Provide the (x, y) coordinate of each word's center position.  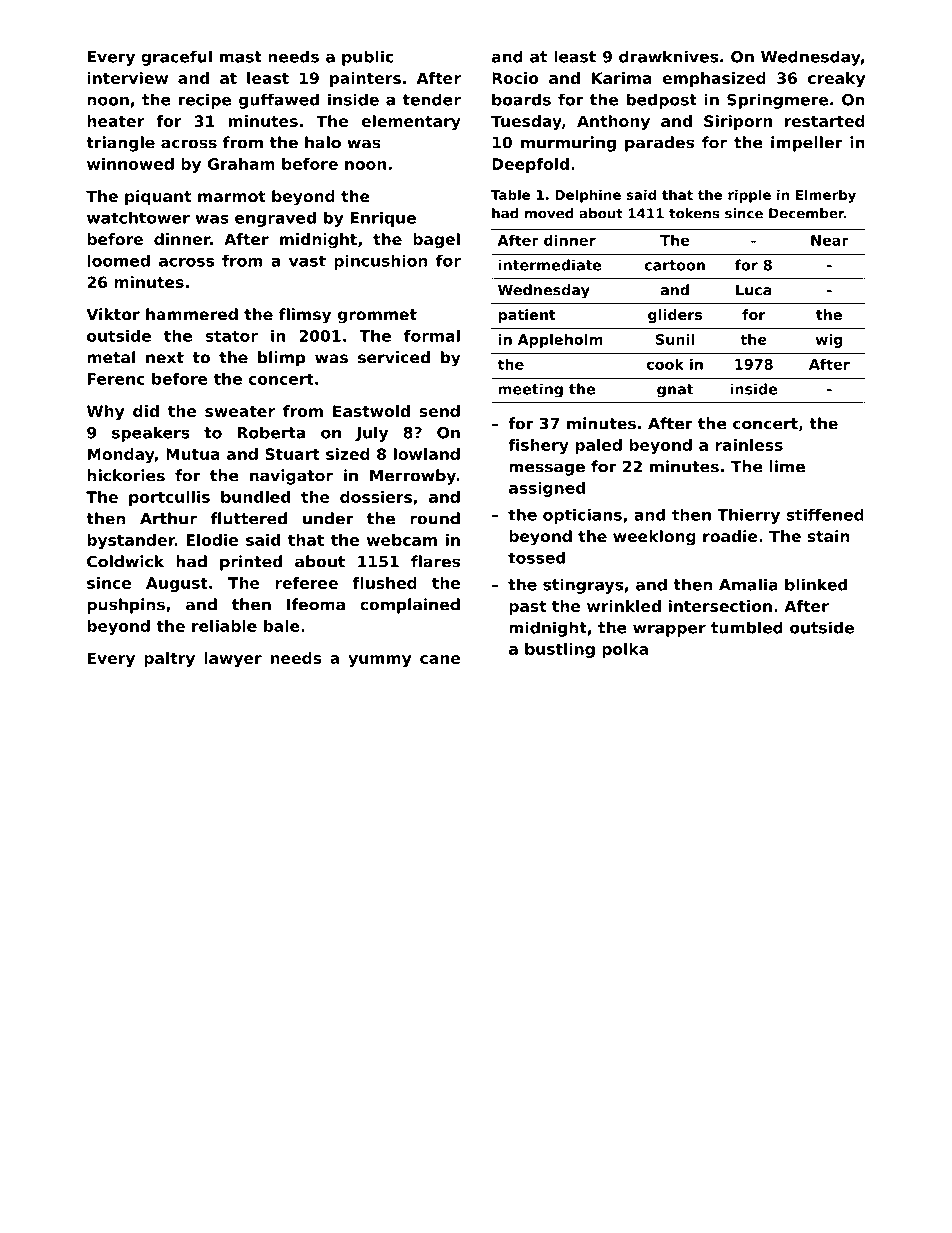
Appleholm (560, 341)
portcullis (169, 498)
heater (115, 121)
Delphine (588, 196)
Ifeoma (316, 604)
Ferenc (116, 379)
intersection (720, 606)
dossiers (376, 497)
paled (598, 446)
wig (829, 341)
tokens (694, 213)
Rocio (515, 78)
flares (435, 561)
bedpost (662, 101)
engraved (275, 219)
